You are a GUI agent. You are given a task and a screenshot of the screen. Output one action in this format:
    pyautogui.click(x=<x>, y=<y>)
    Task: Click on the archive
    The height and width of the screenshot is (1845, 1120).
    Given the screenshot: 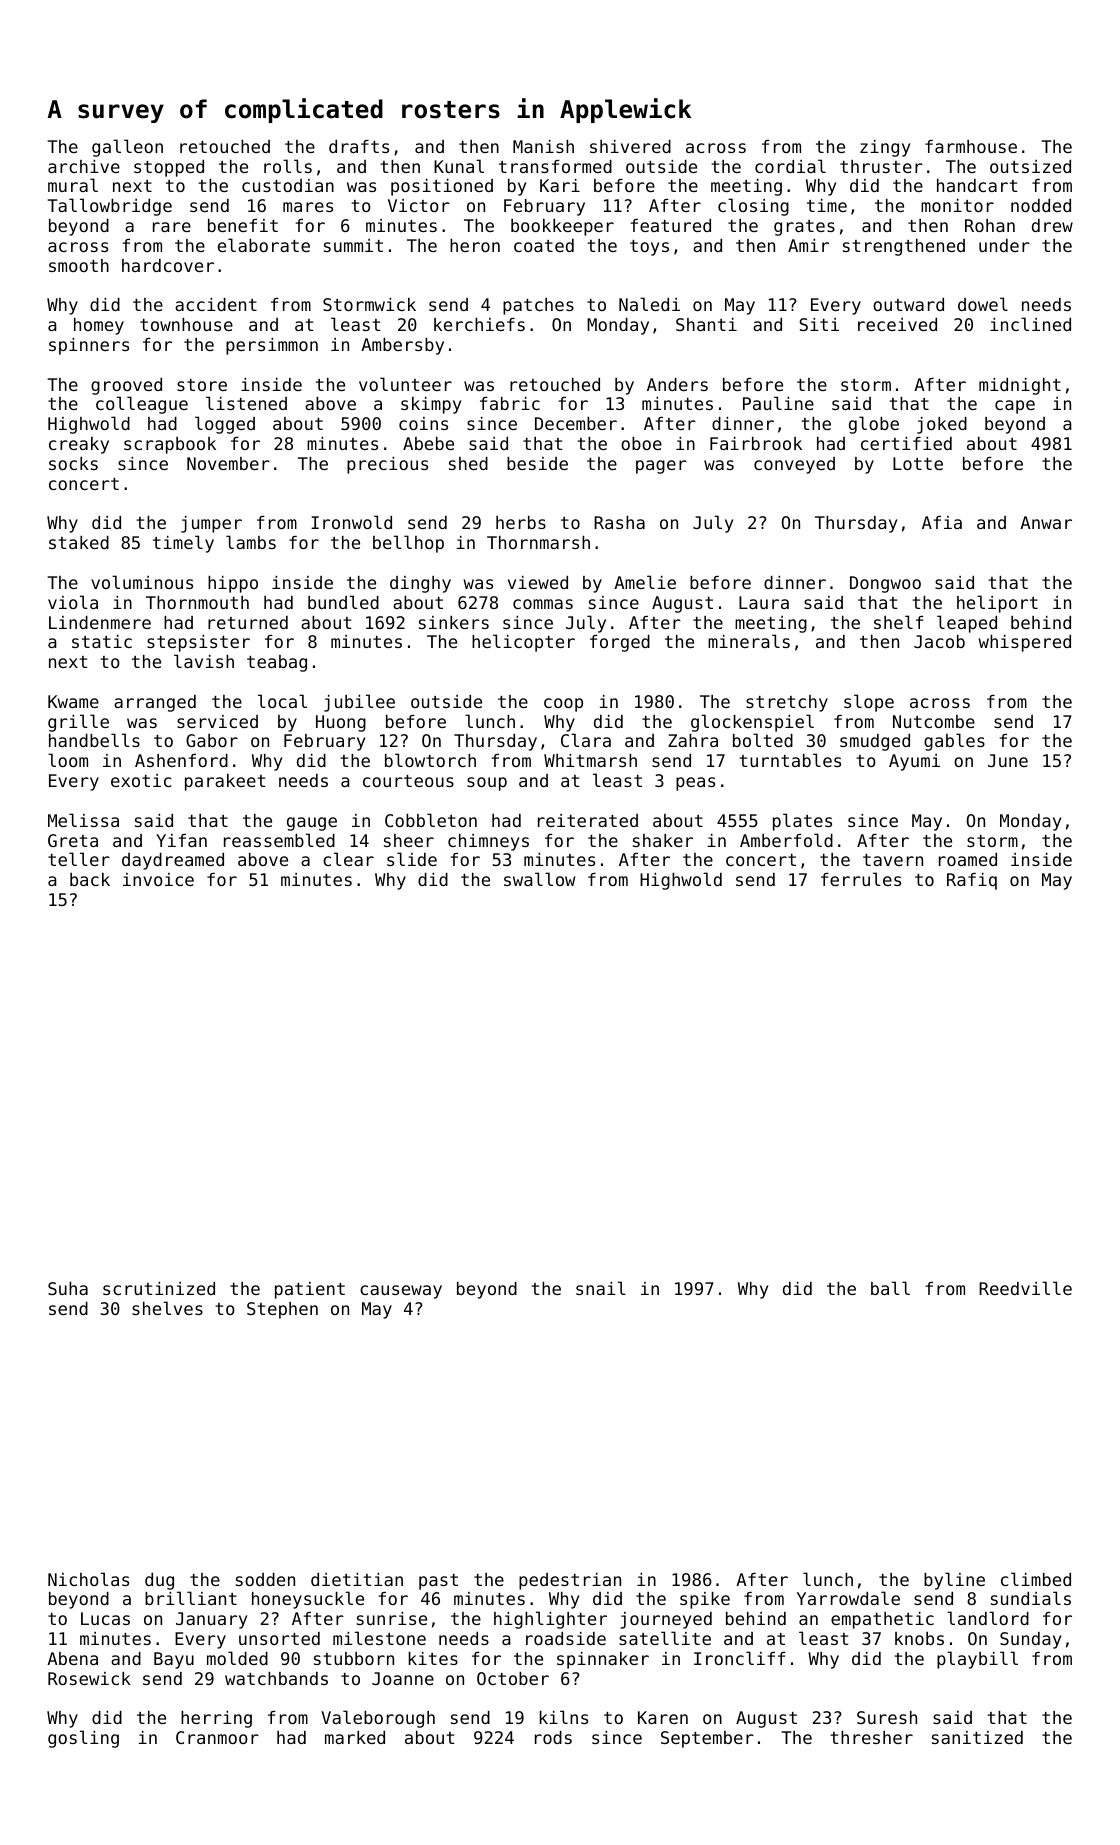 What is the action you would take?
    pyautogui.click(x=84, y=166)
